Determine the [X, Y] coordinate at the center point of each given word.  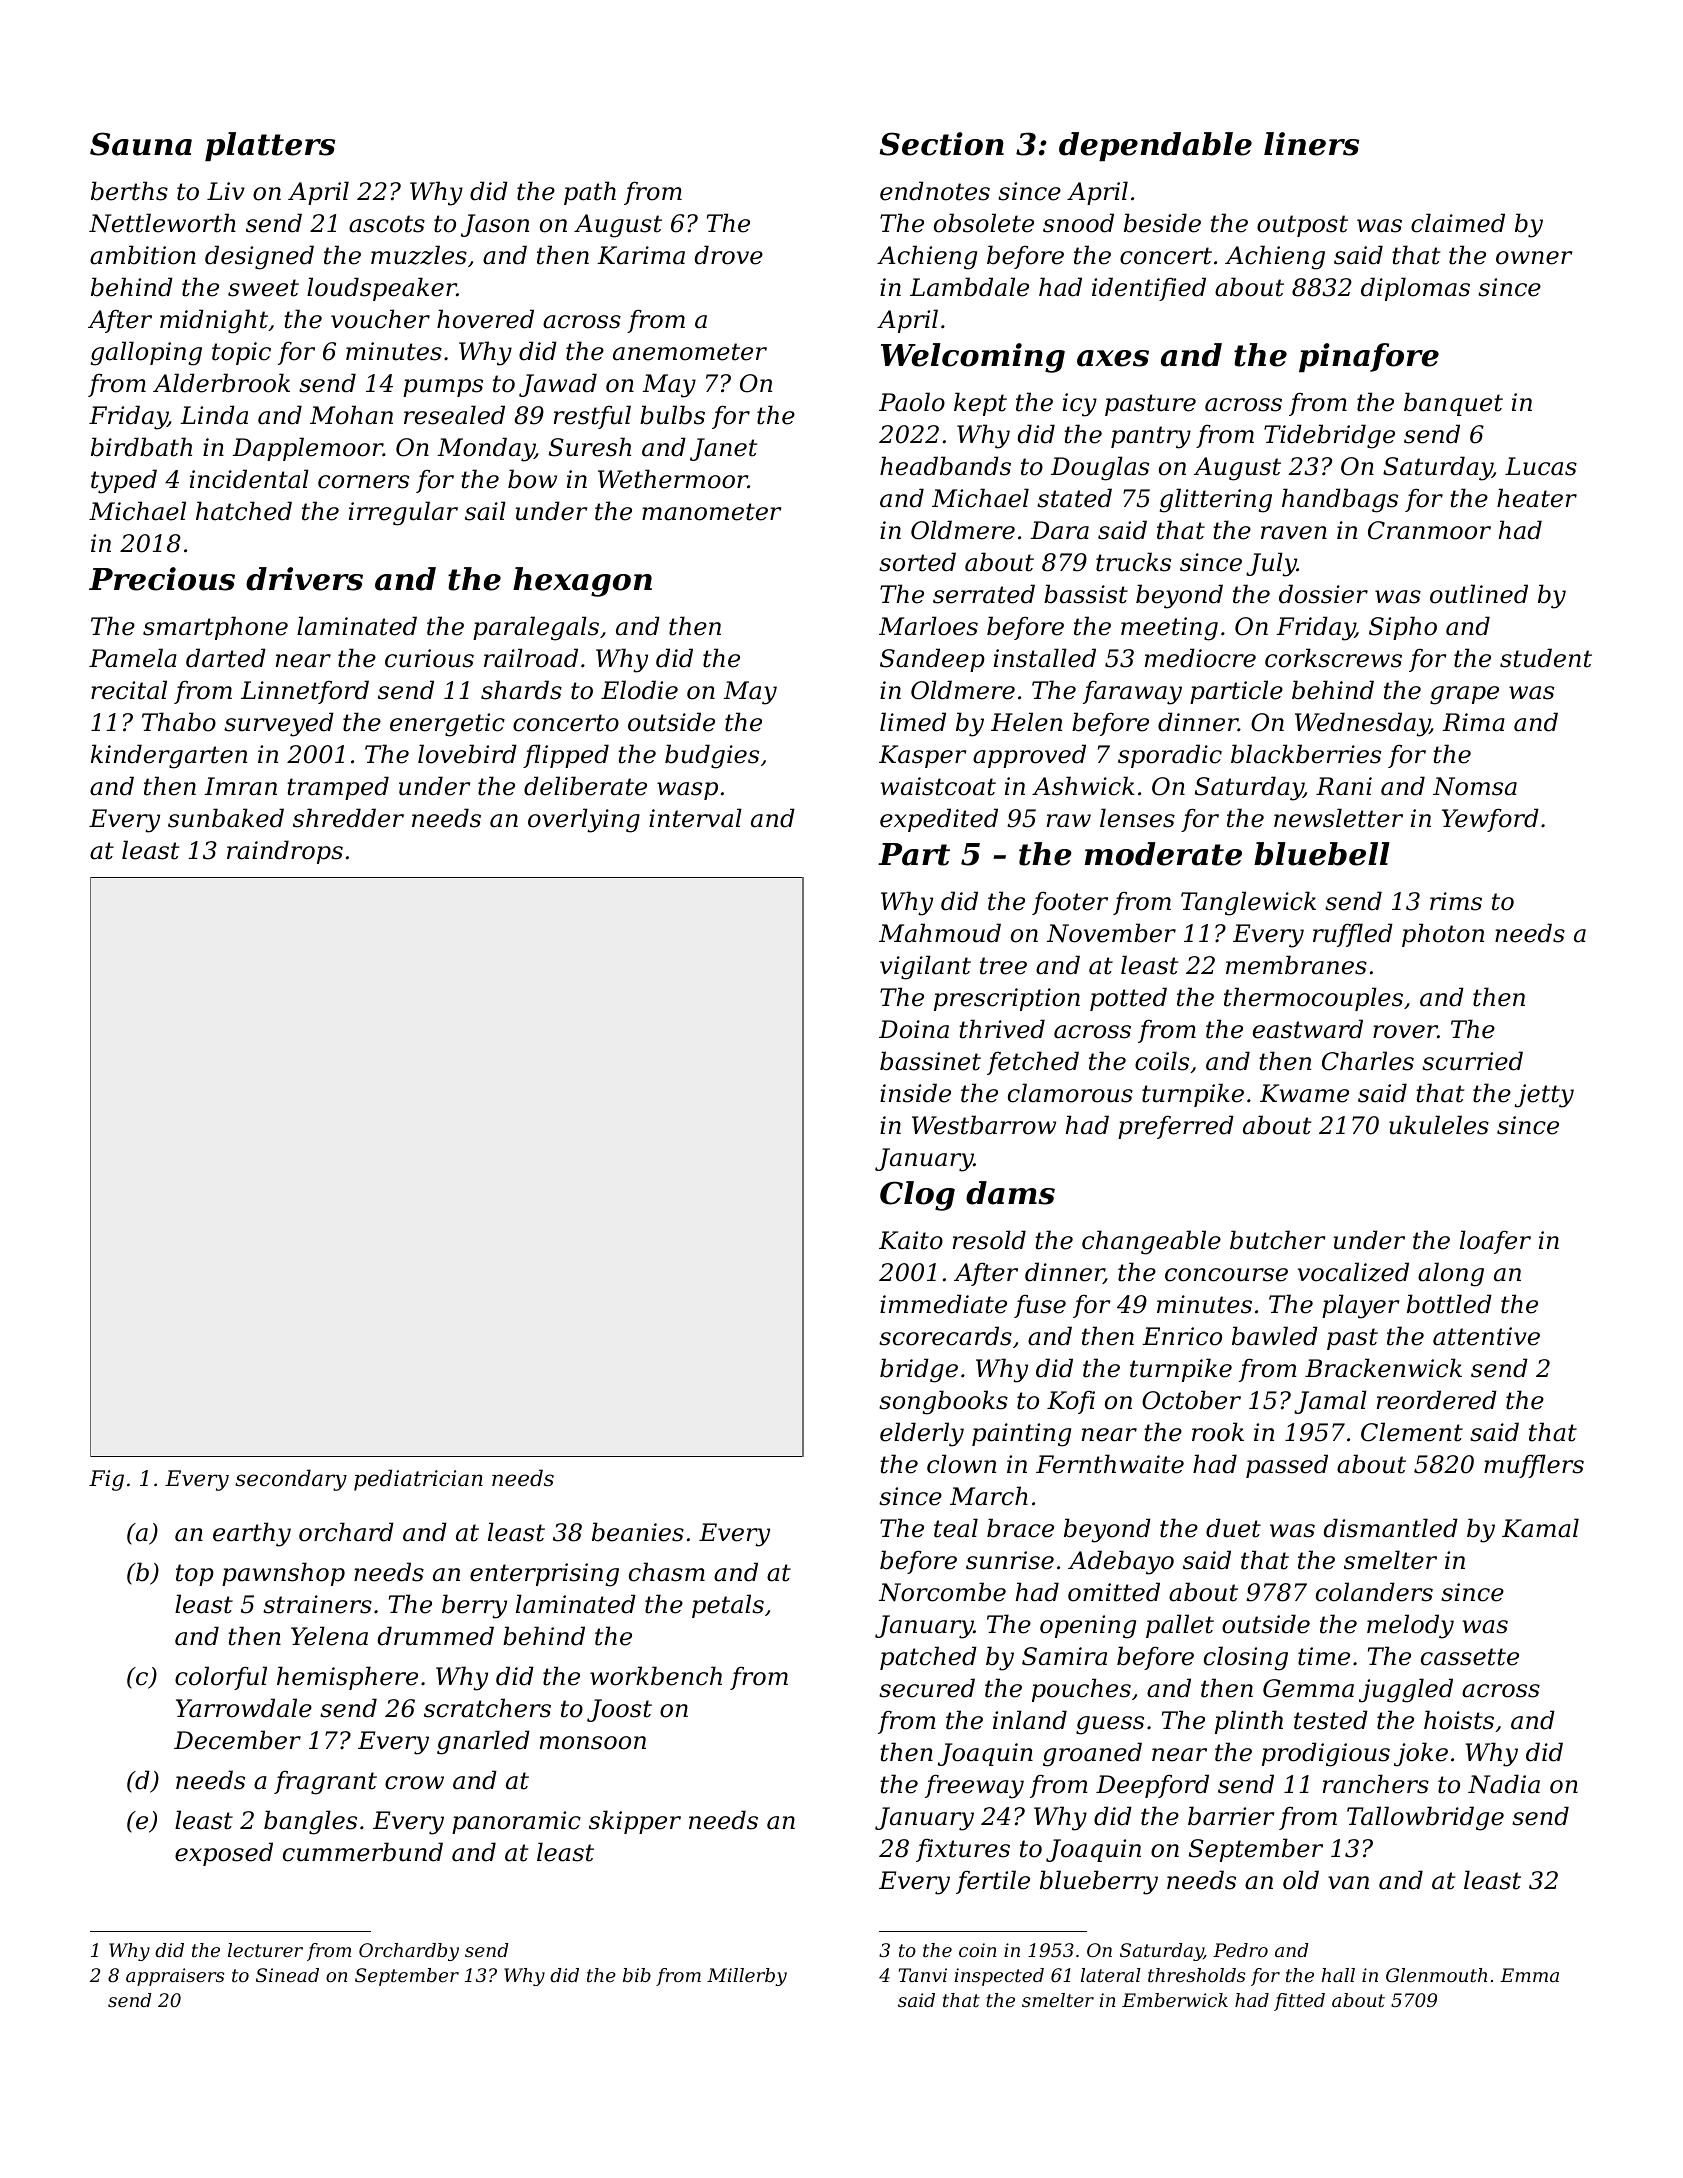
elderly [922, 1434]
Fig [106, 1480]
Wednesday [1362, 724]
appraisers [175, 1977]
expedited [939, 820]
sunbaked [226, 818]
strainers [317, 1604]
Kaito [911, 1240]
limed [913, 722]
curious [429, 658]
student [1546, 658]
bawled [1275, 1336]
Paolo [912, 402]
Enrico [1182, 1336]
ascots [387, 224]
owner [1534, 258]
